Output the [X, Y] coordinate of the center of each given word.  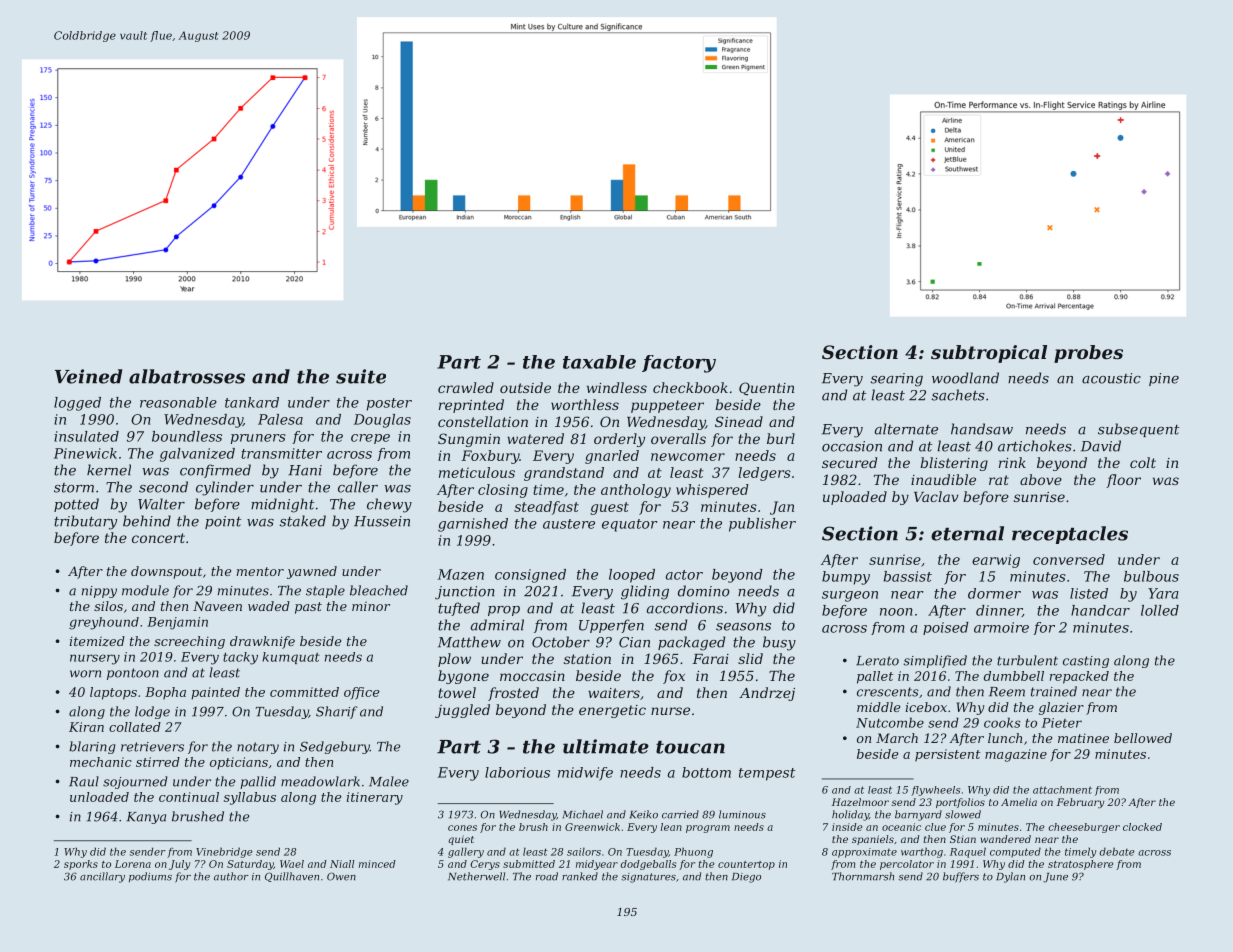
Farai [710, 659]
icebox [926, 707]
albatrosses [187, 376]
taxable [599, 362]
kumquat [291, 658]
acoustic [1111, 378]
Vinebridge [224, 852]
